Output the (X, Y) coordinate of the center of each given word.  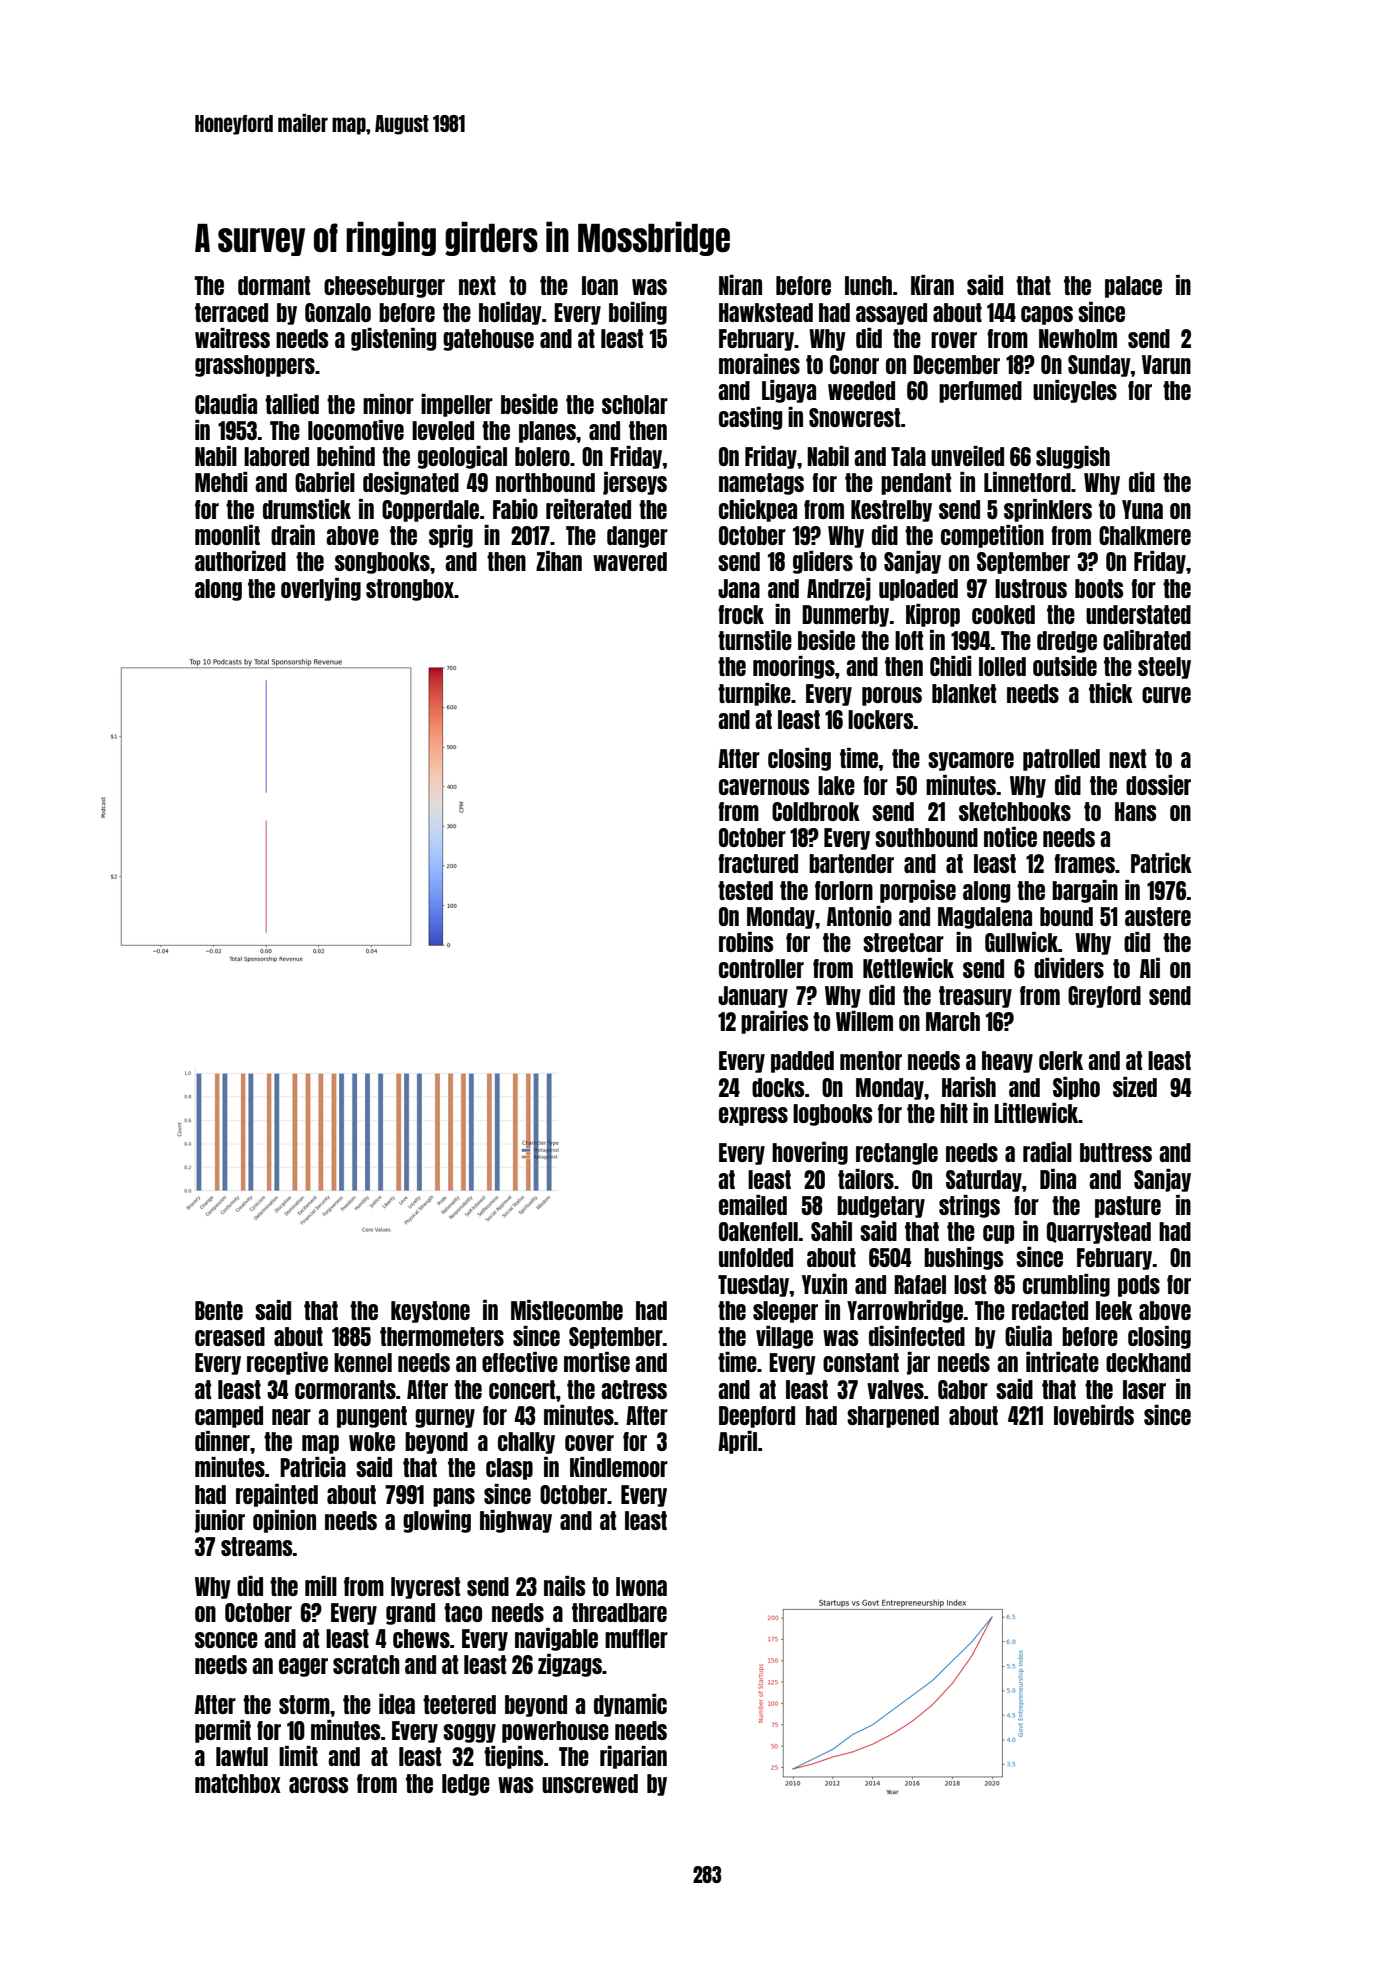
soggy (469, 1733)
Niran (740, 285)
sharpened (893, 1417)
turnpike (754, 694)
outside (1065, 666)
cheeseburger (384, 287)
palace (1133, 287)
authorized (240, 561)
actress (634, 1389)
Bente (219, 1310)
